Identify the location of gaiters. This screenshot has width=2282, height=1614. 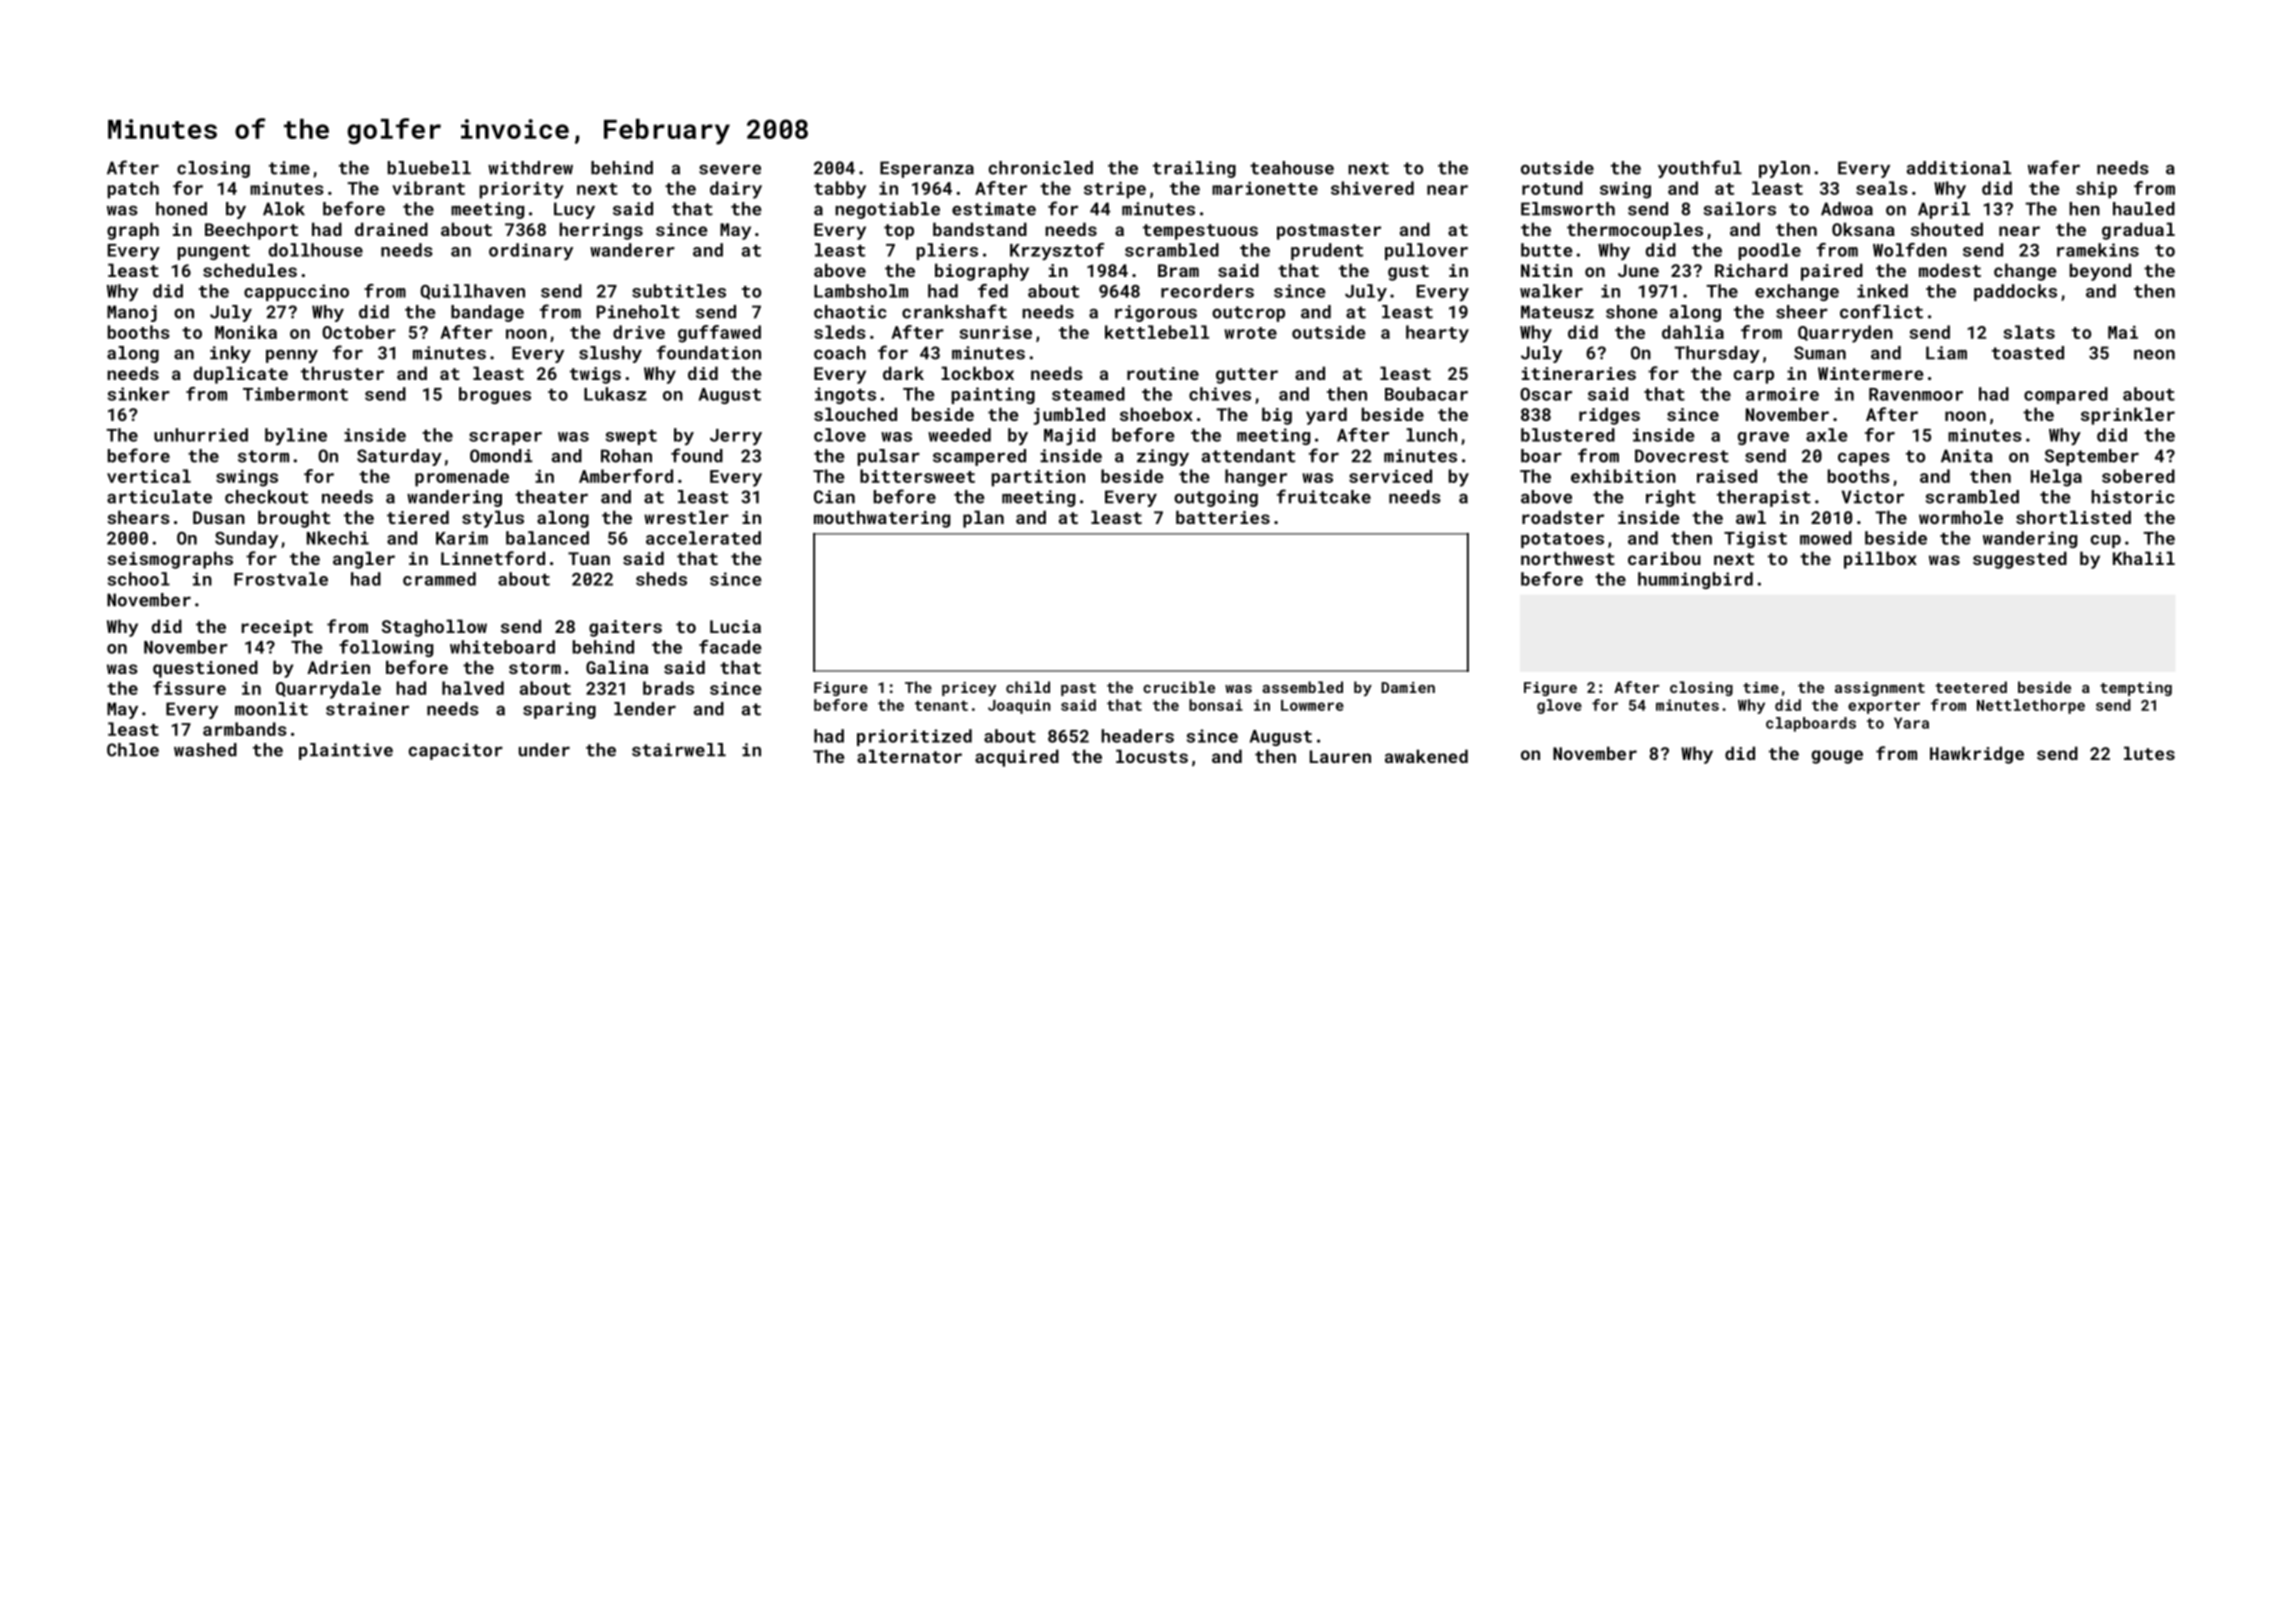
(625, 628).
